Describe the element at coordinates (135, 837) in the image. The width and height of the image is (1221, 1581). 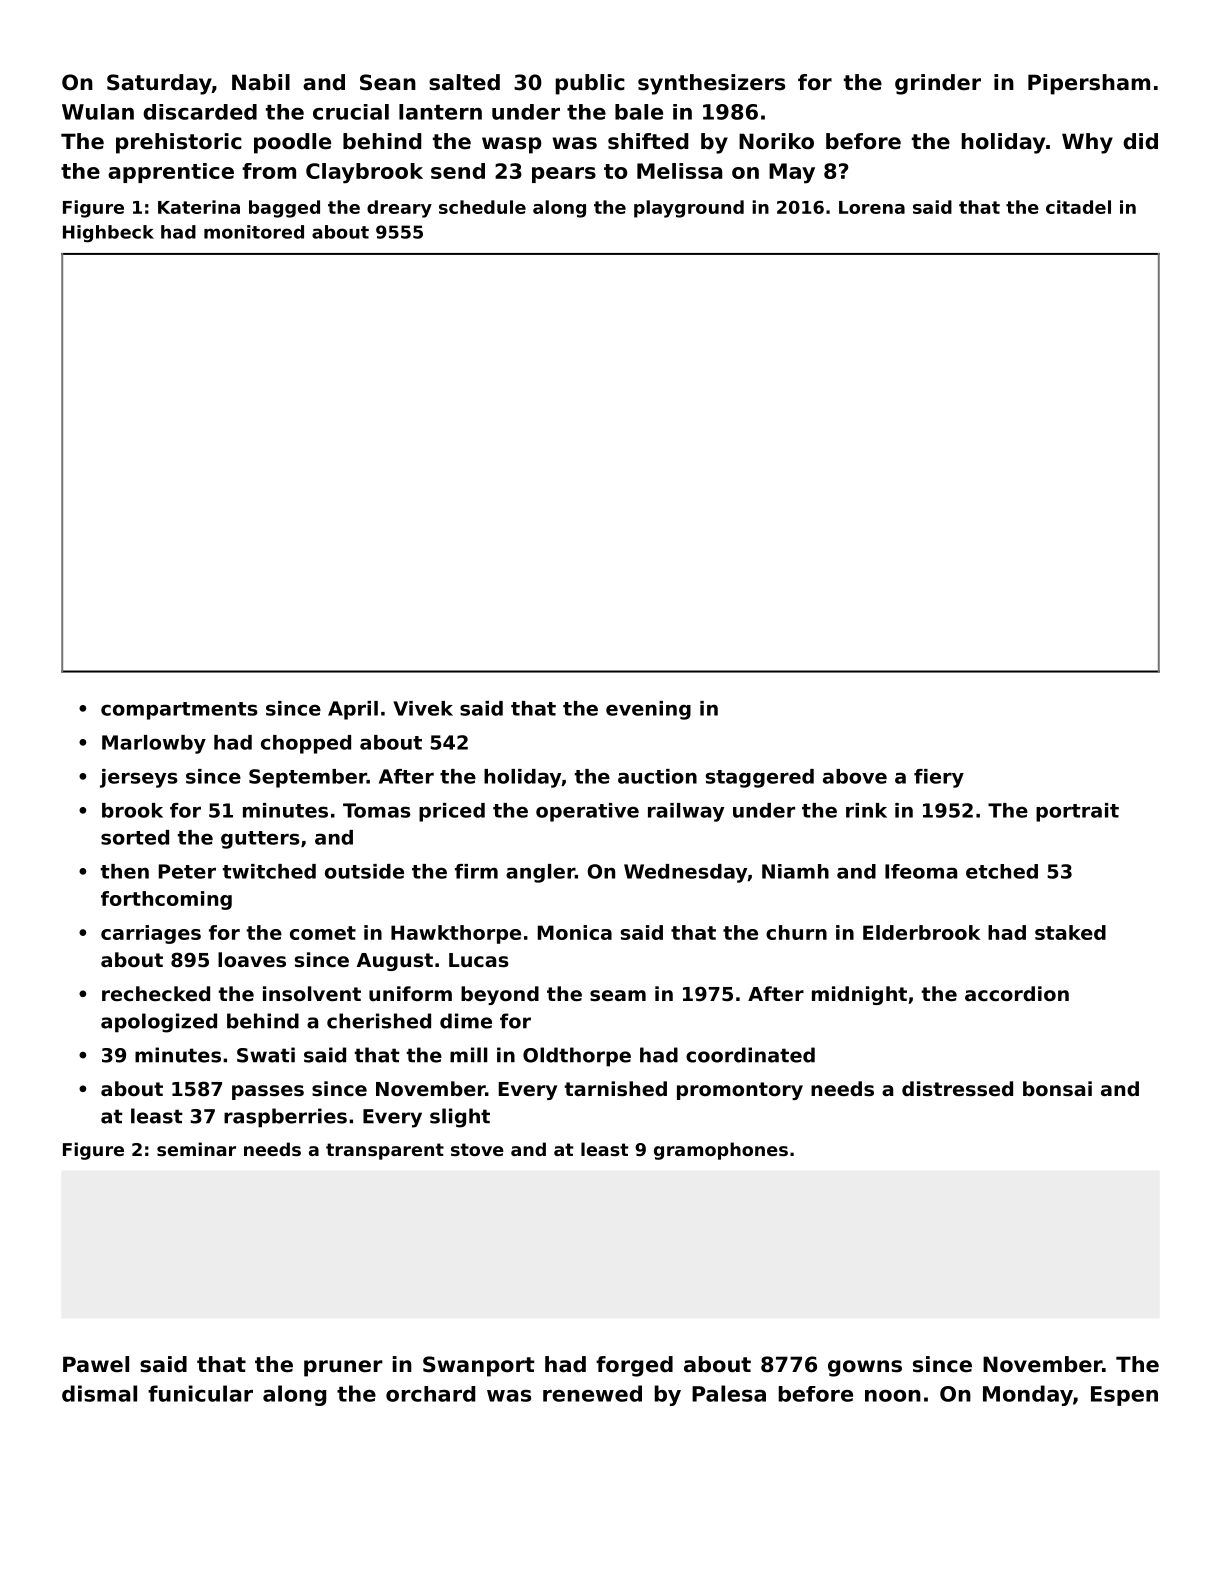
I see `sorted` at that location.
